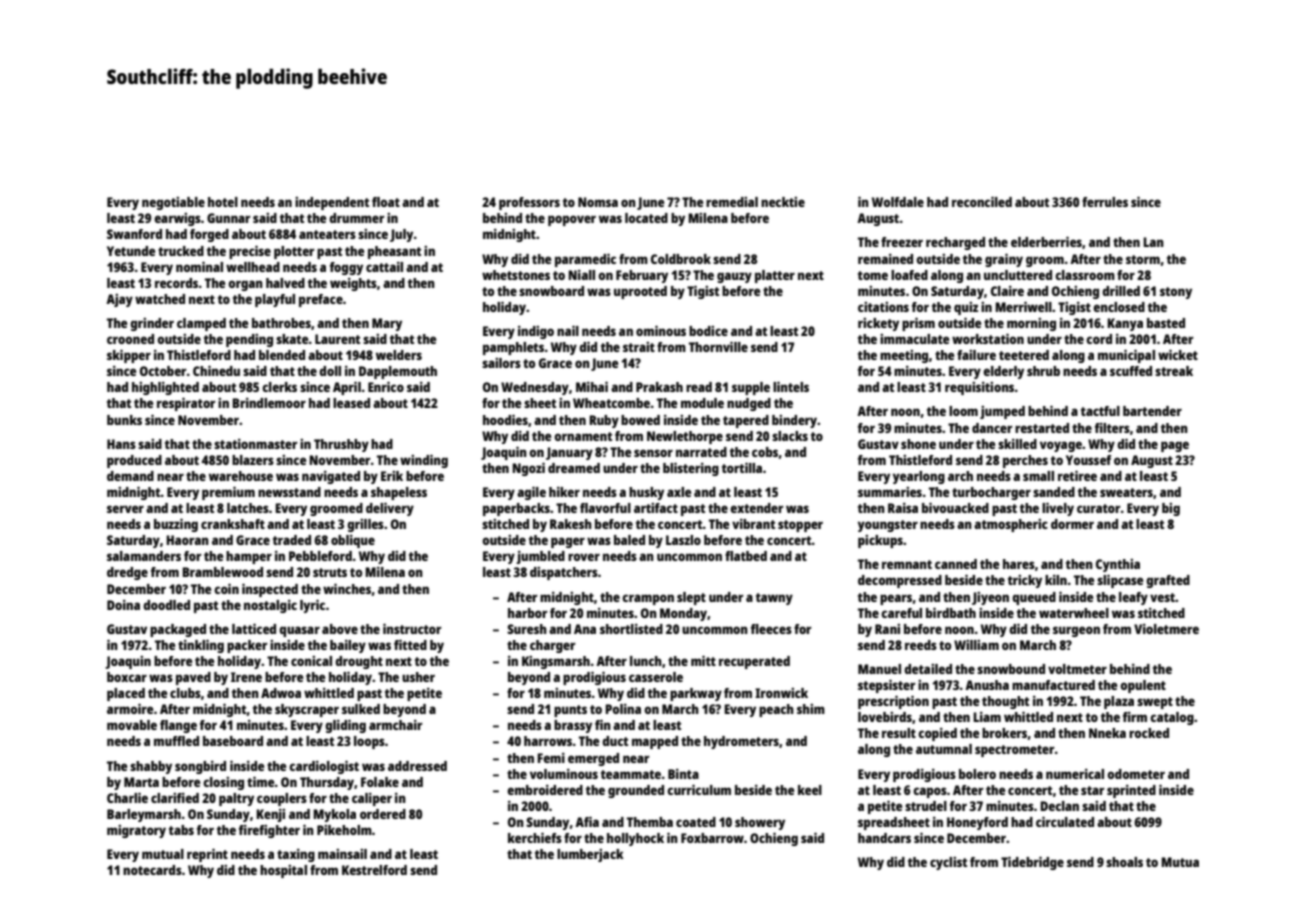  I want to click on Tidebridge, so click(1032, 863).
